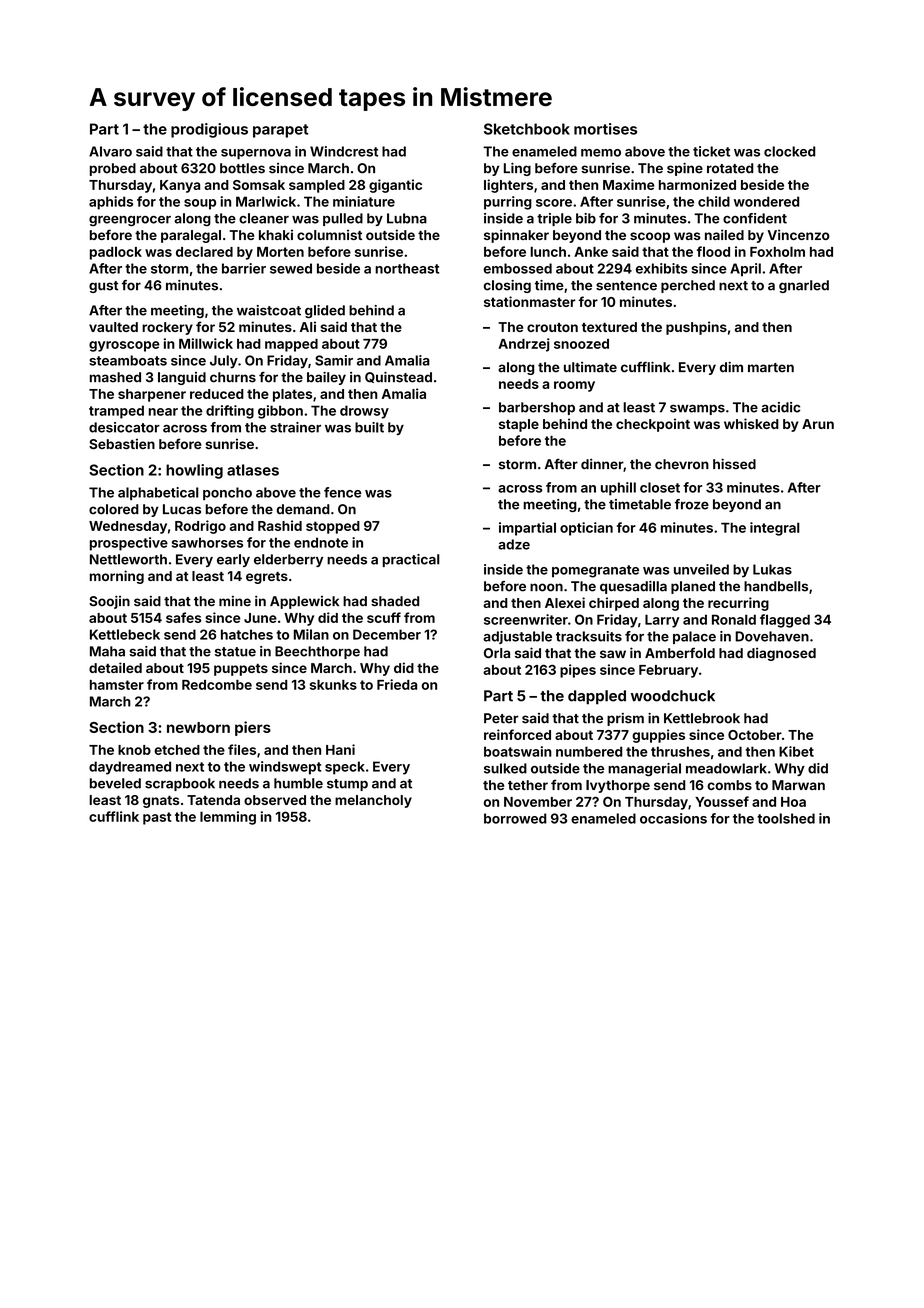 The height and width of the screenshot is (1308, 924). What do you see at coordinates (343, 492) in the screenshot?
I see `fence` at bounding box center [343, 492].
